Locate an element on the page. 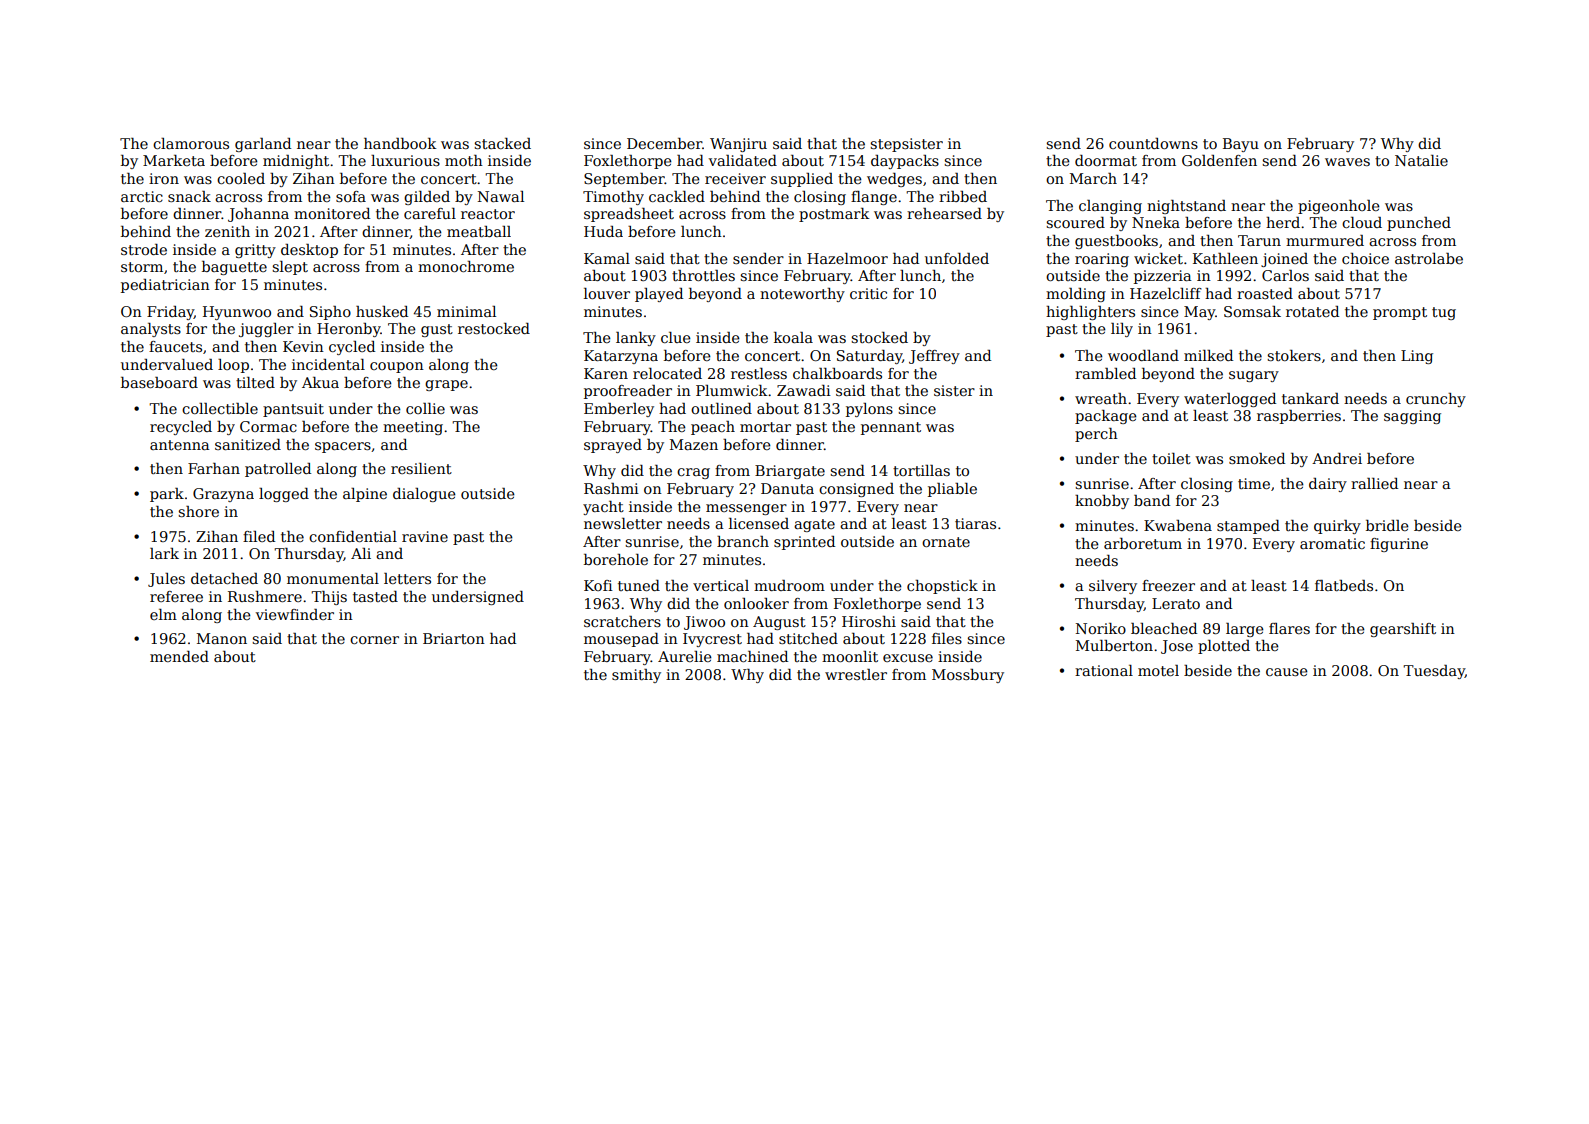  Saturday is located at coordinates (869, 357).
